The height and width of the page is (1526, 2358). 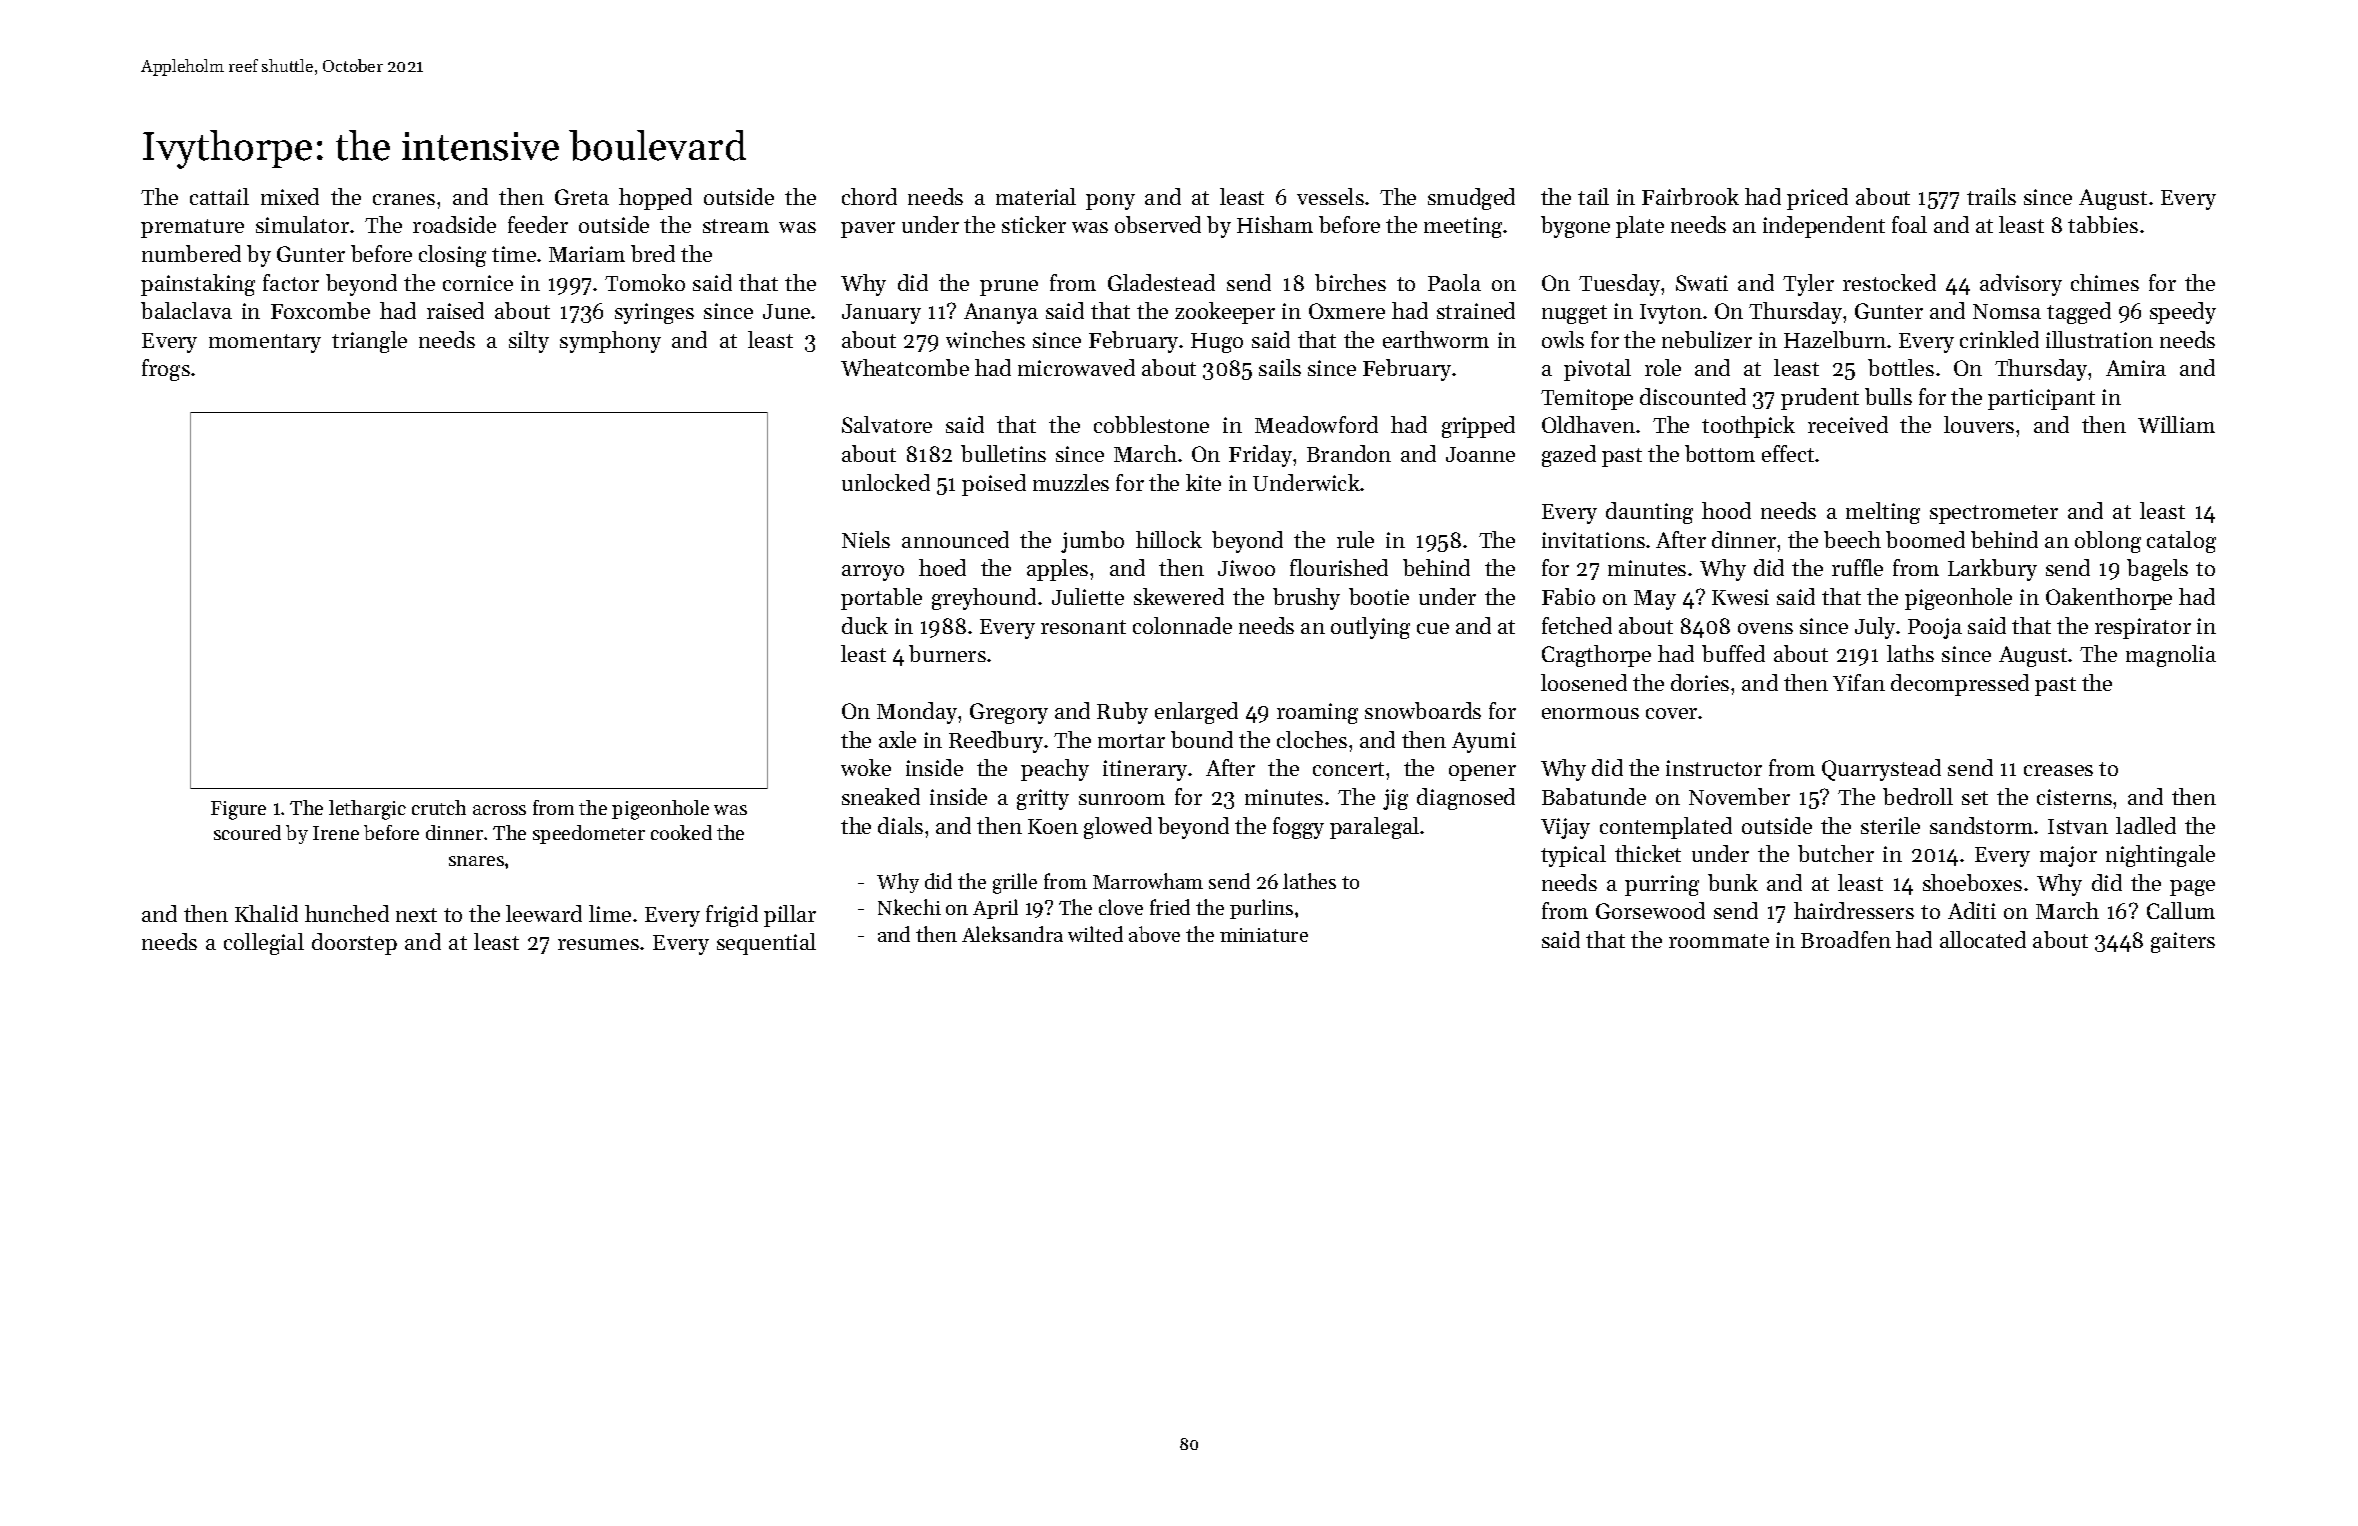 I want to click on doorstep, so click(x=354, y=944).
